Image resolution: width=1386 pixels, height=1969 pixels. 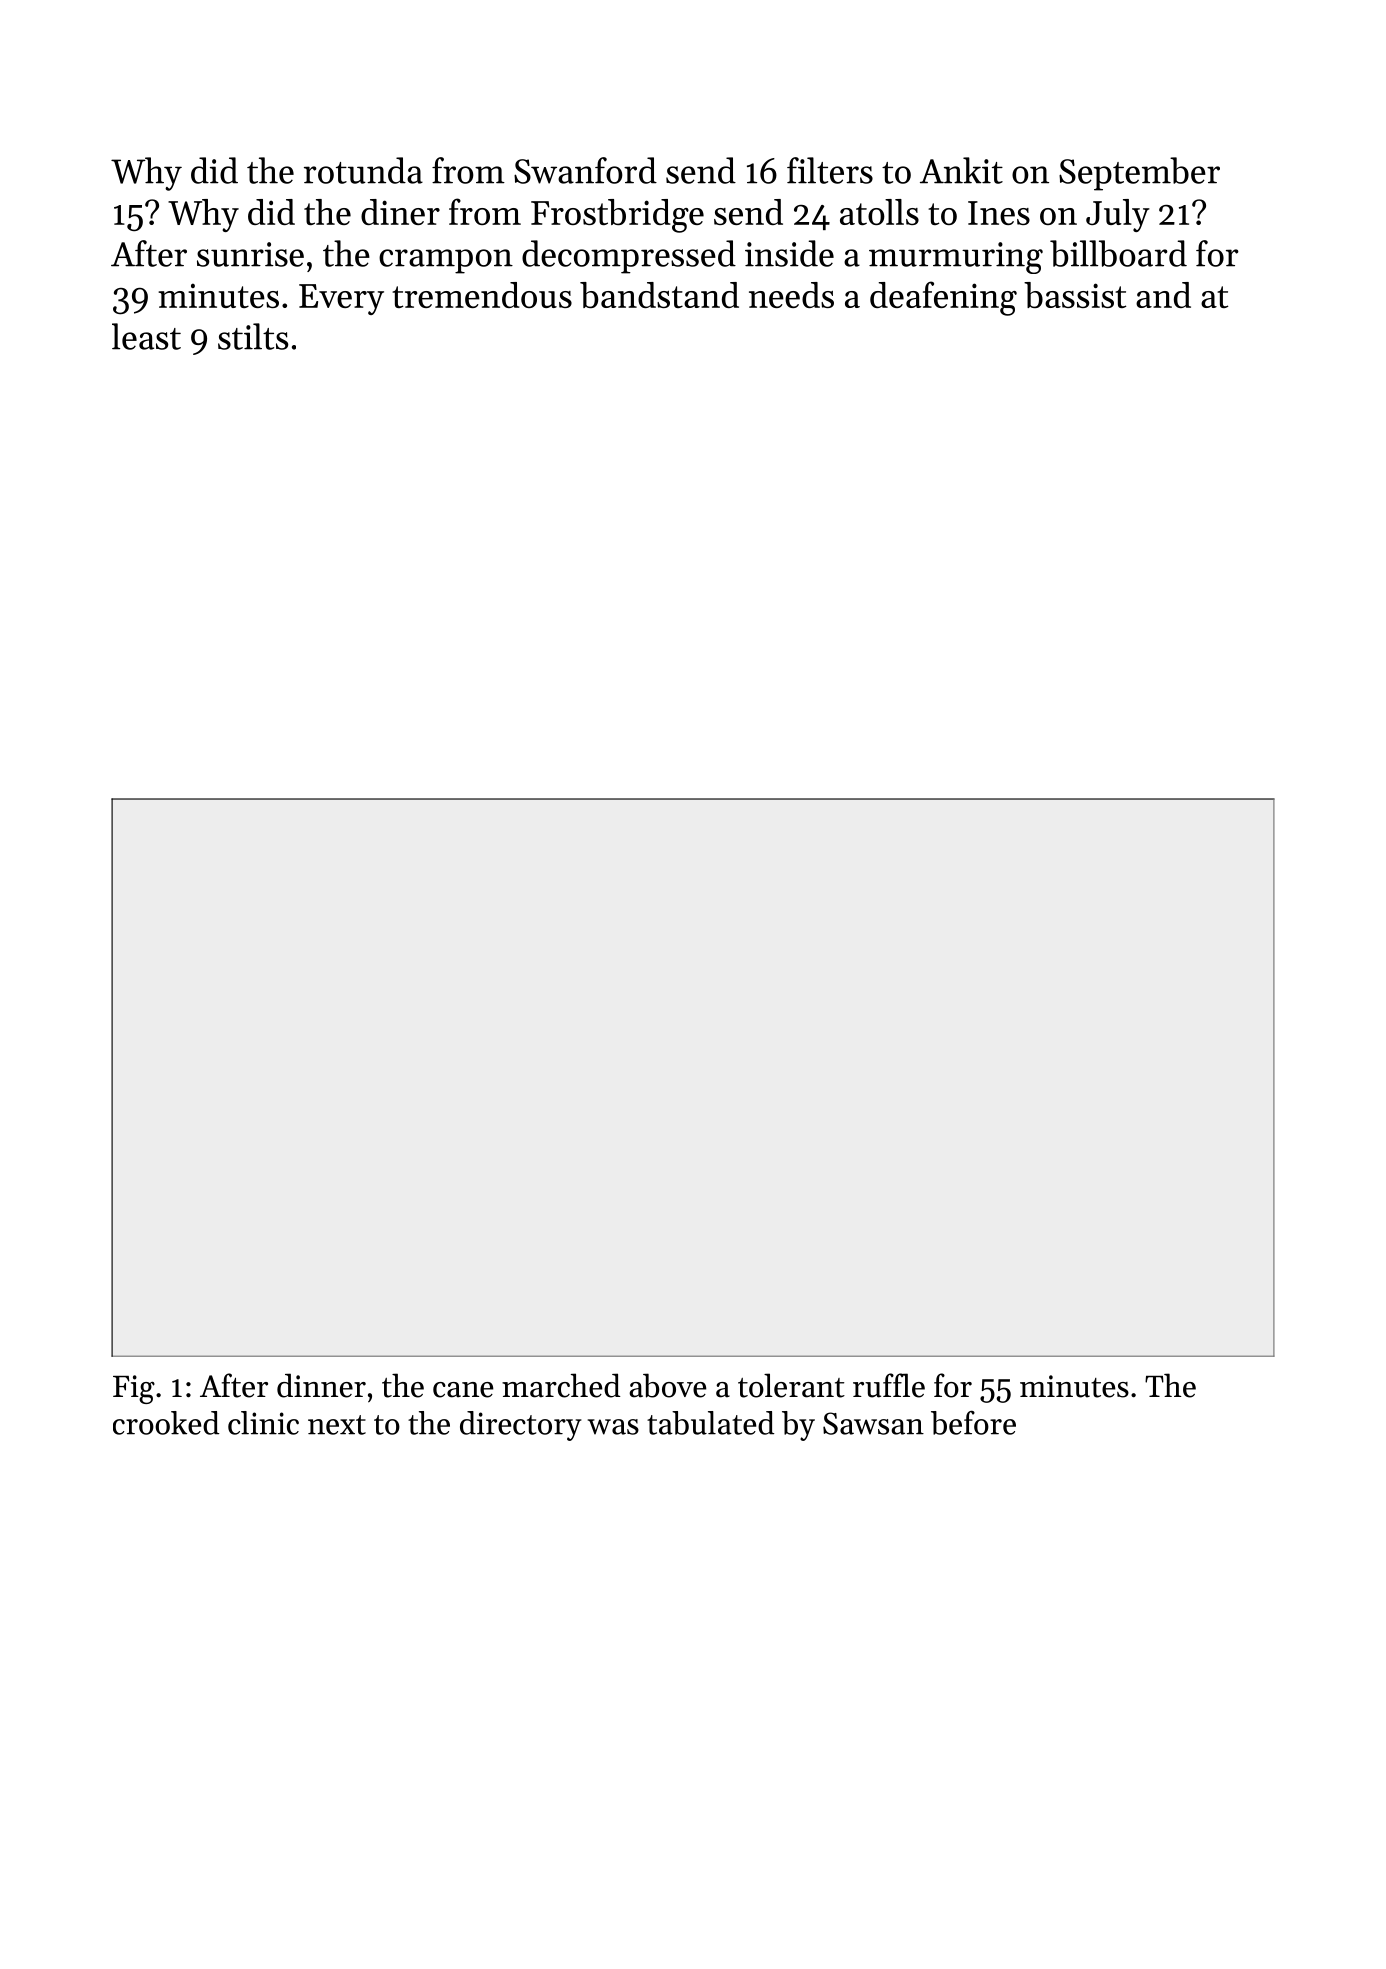 What do you see at coordinates (791, 295) in the image?
I see `needs` at bounding box center [791, 295].
